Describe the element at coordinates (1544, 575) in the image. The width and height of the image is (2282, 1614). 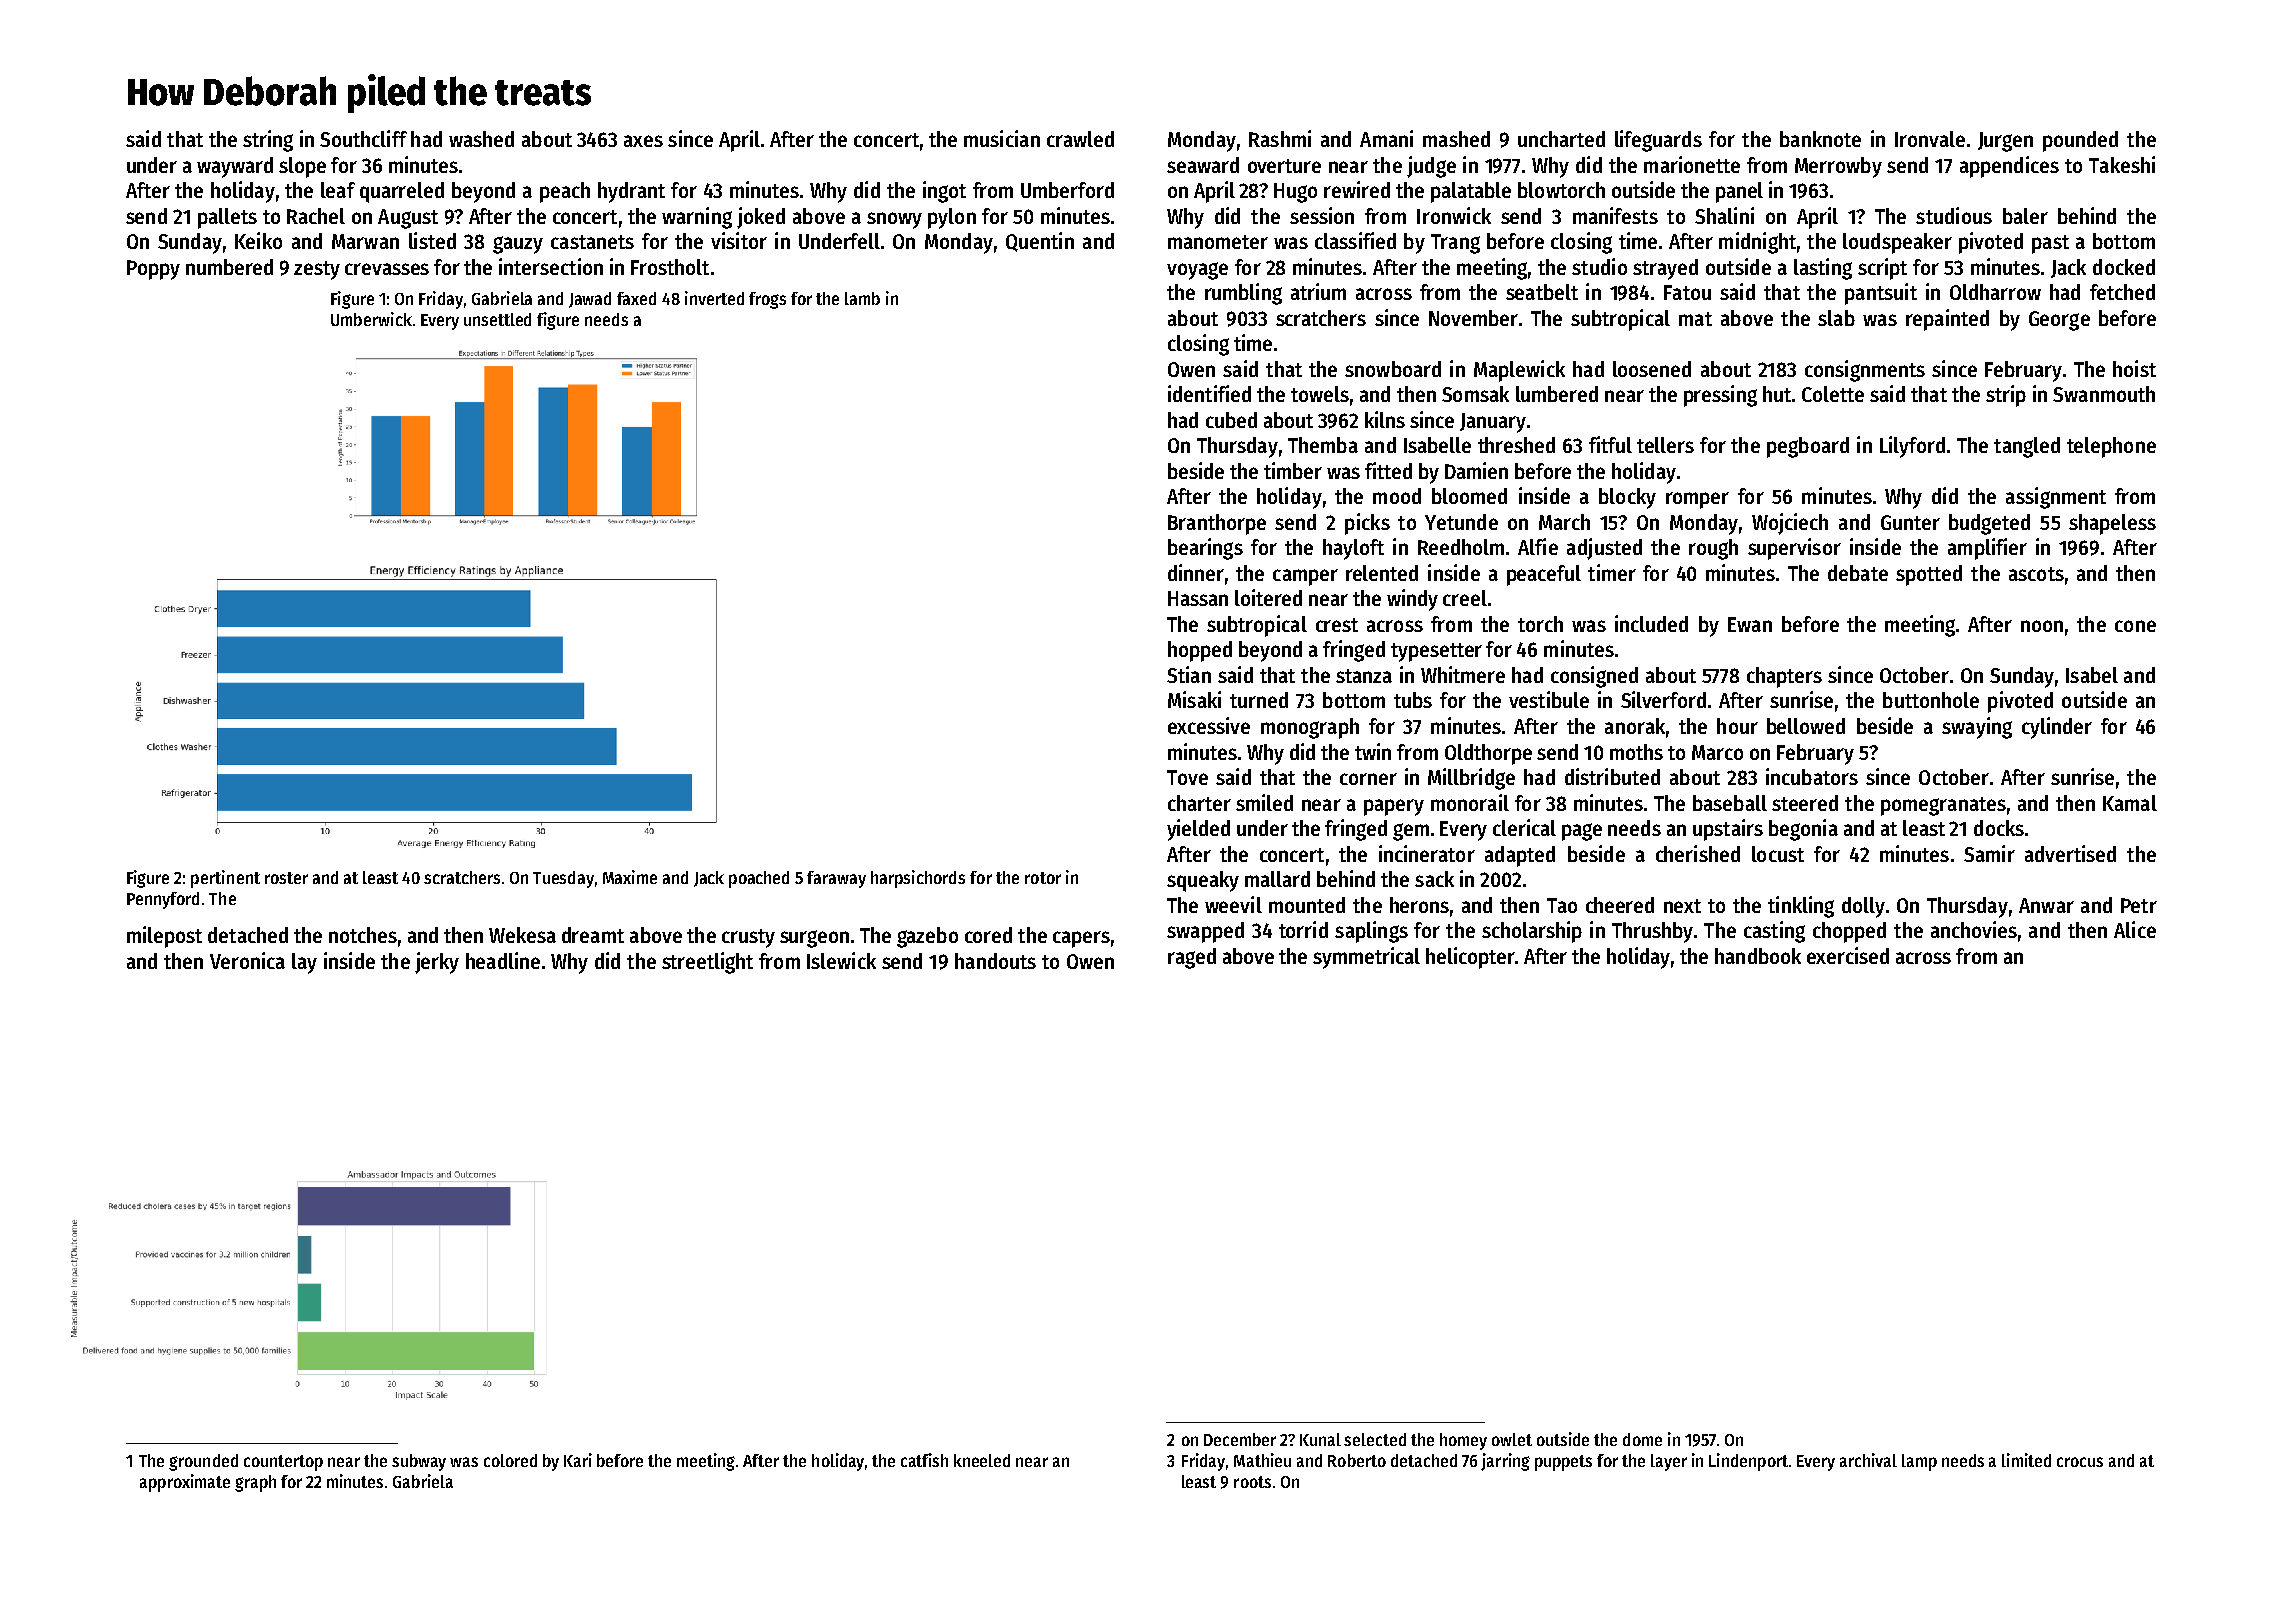
I see `peaceful` at that location.
